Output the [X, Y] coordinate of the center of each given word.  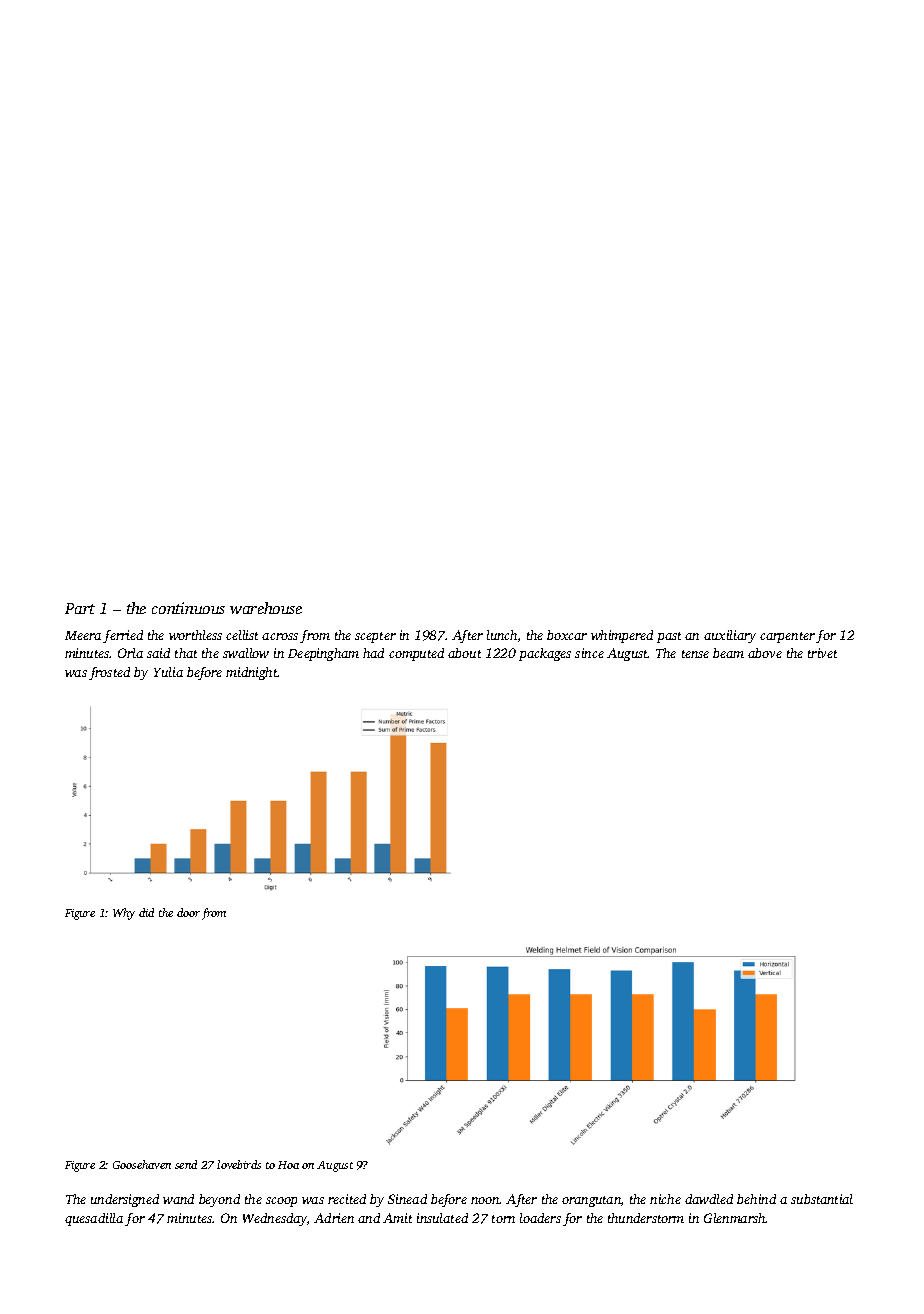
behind [756, 1199]
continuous [188, 608]
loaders [540, 1218]
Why [124, 914]
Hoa [288, 1165]
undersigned [125, 1200]
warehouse [266, 608]
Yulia [168, 672]
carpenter [787, 637]
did [146, 912]
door [188, 912]
